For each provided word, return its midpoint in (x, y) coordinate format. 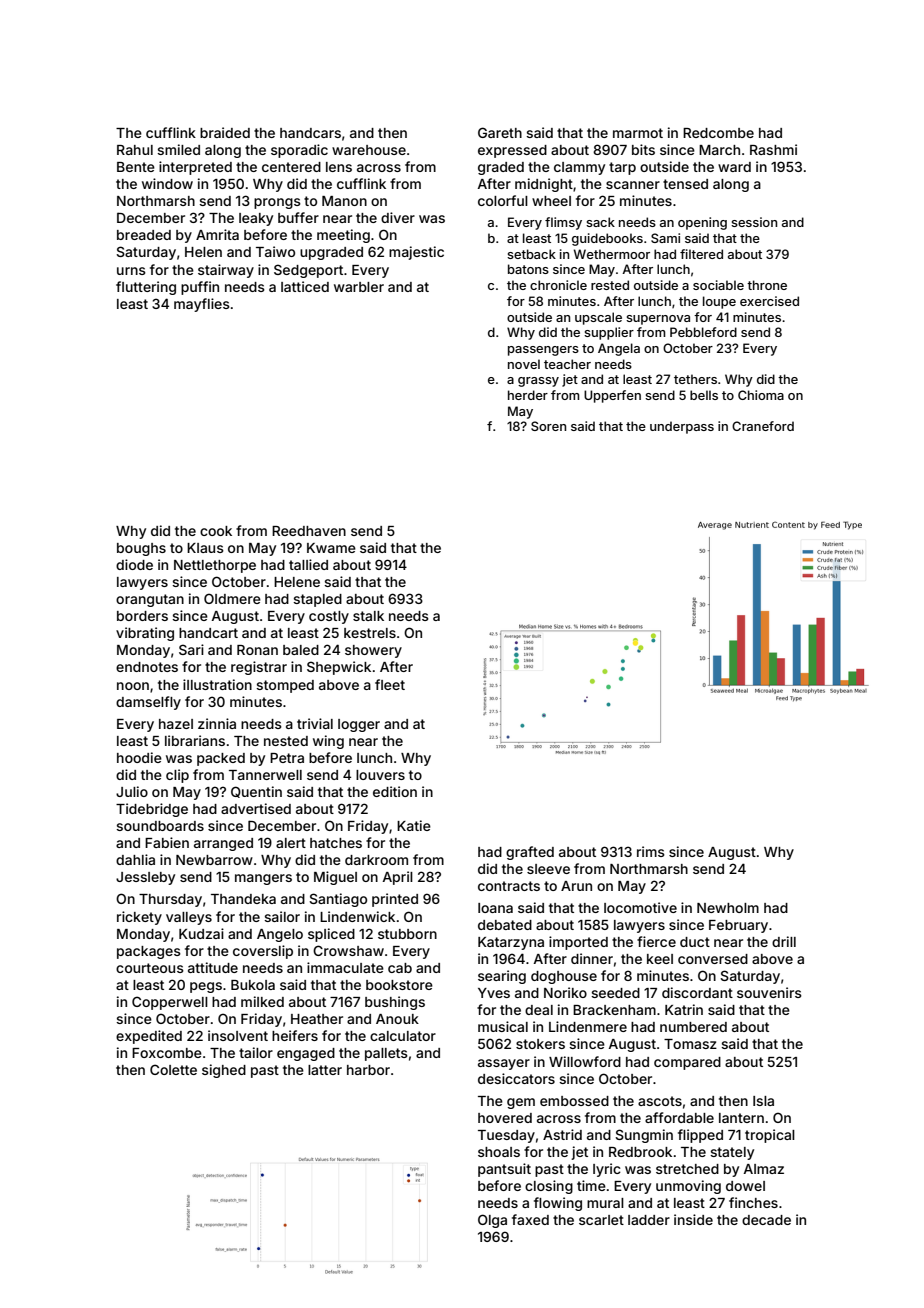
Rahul (135, 150)
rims (651, 851)
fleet (390, 684)
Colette (173, 1069)
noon (133, 686)
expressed (512, 151)
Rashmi (773, 149)
